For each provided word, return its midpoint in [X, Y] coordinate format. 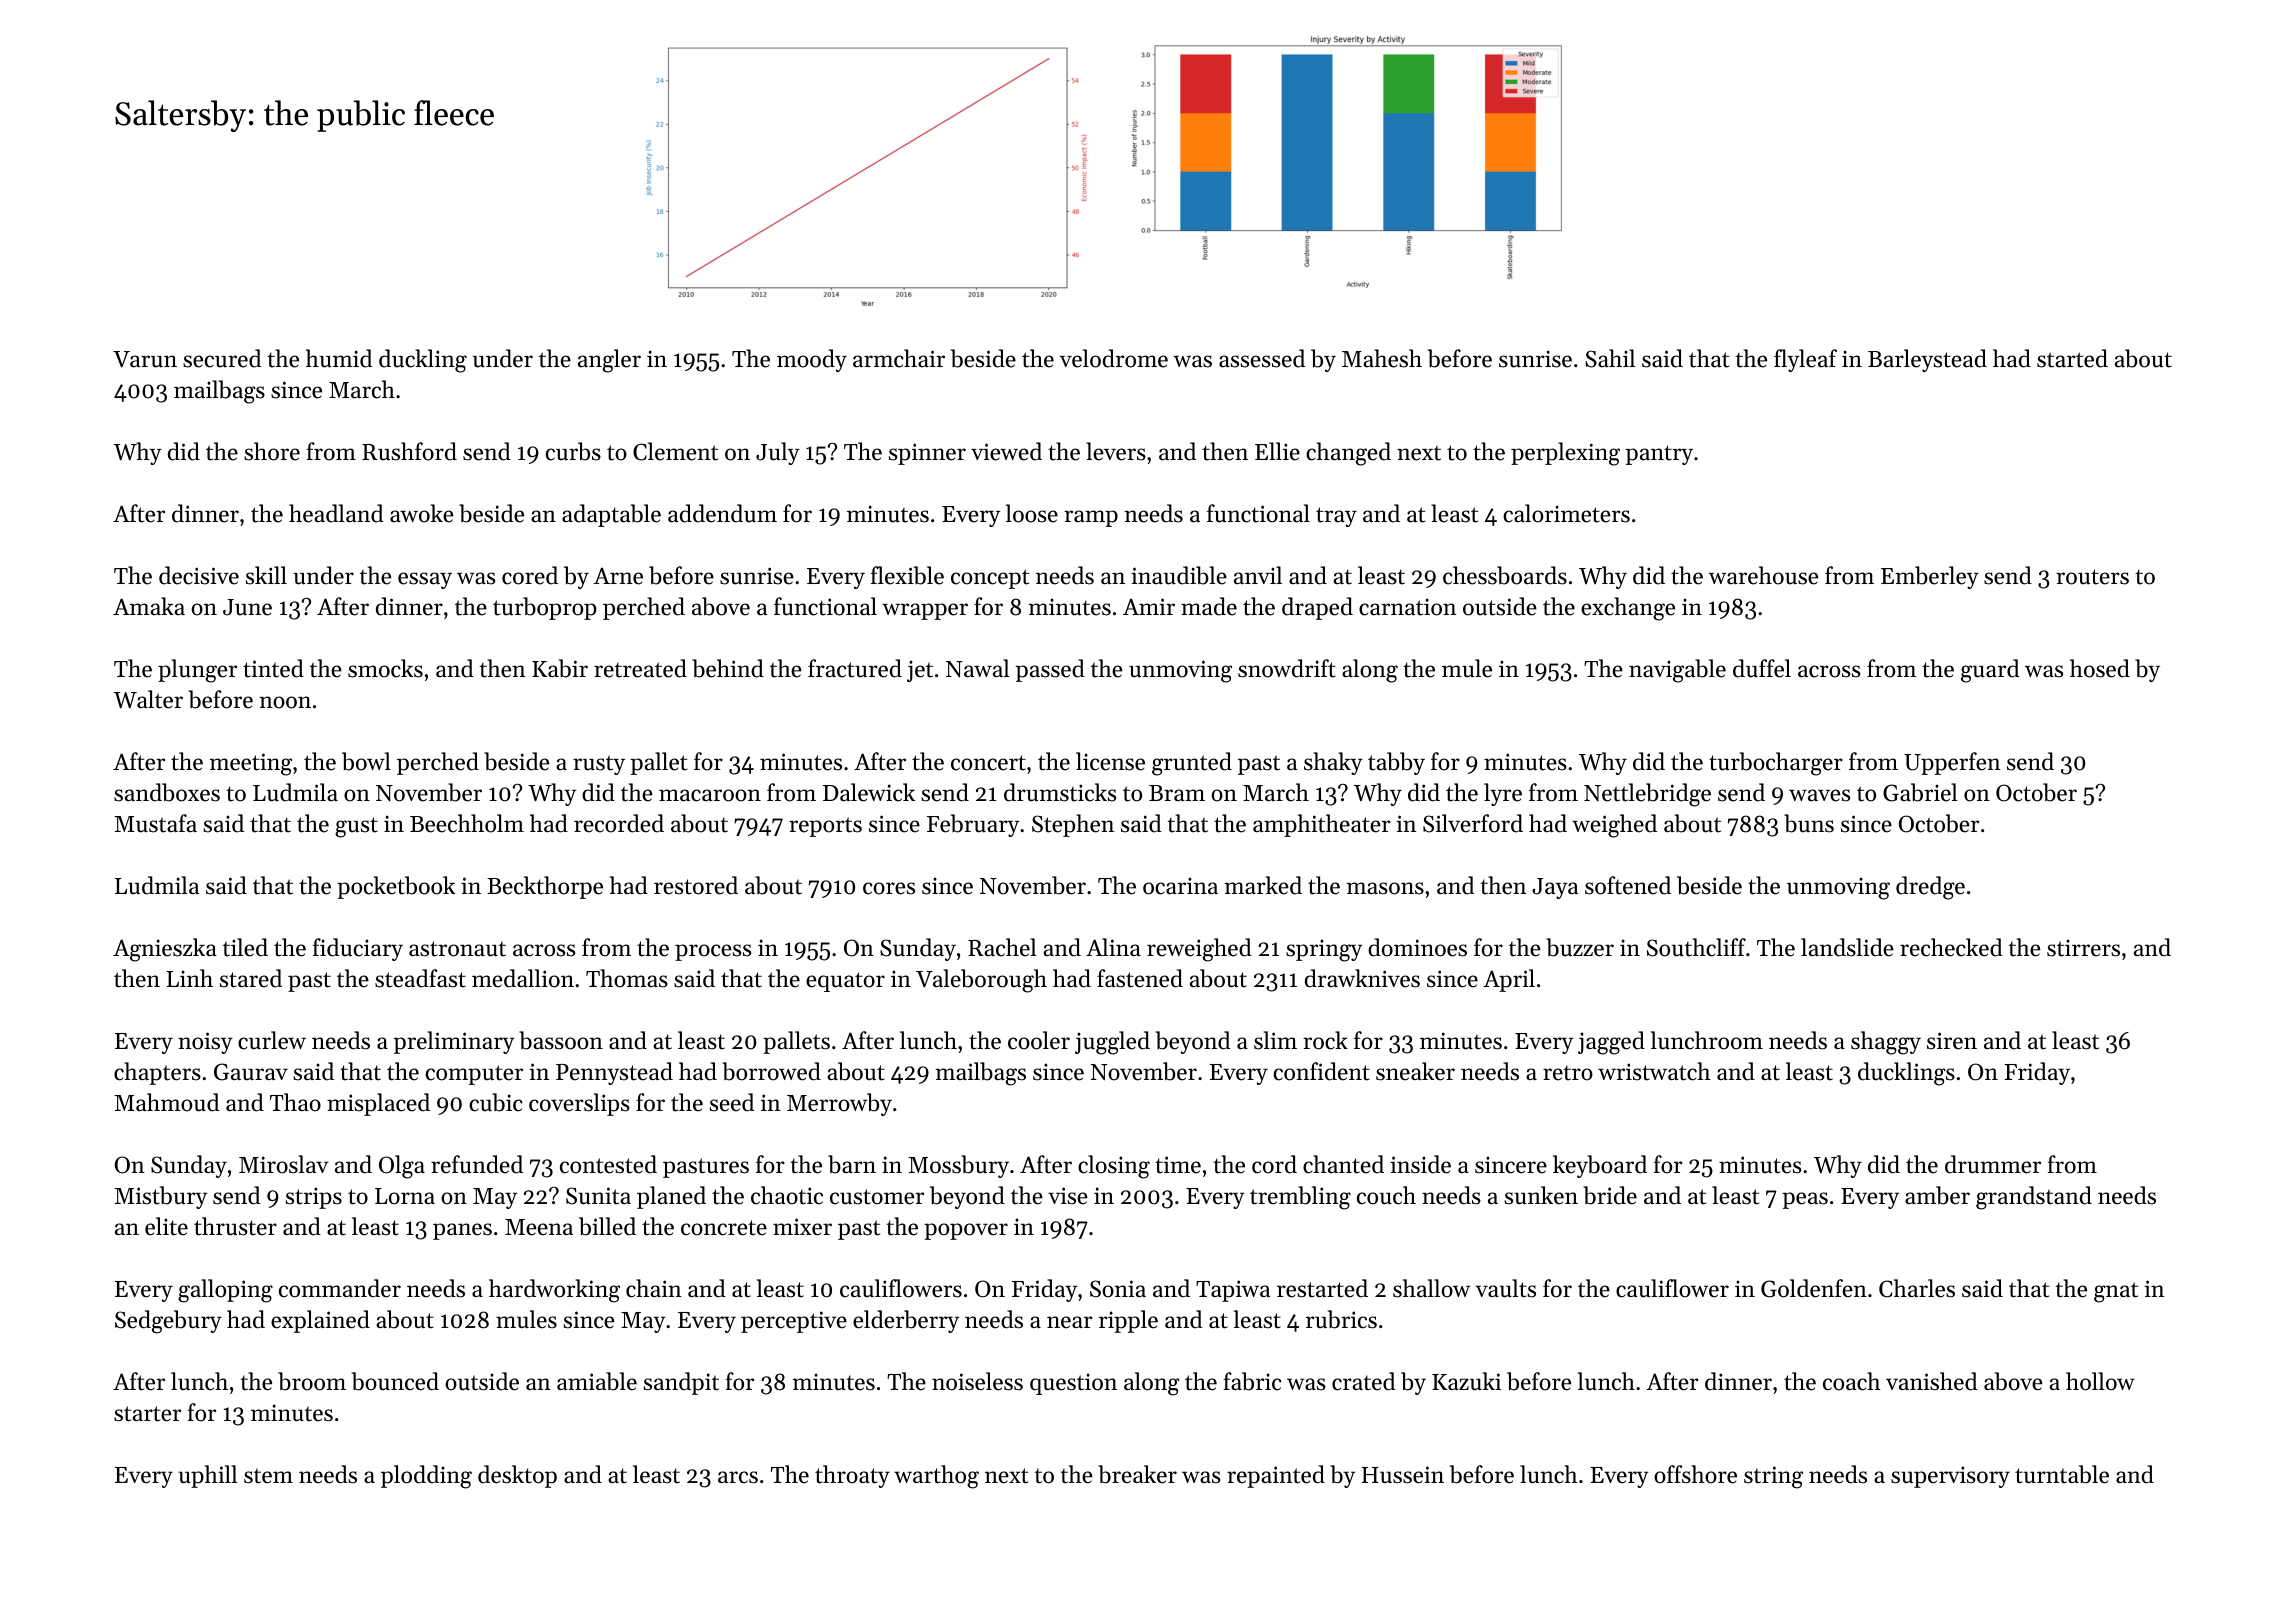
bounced [395, 1381]
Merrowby [839, 1104]
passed [1050, 670]
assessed [1262, 358]
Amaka [149, 606]
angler [609, 361]
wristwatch [1654, 1071]
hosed [2100, 668]
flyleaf [1805, 360]
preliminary [454, 1042]
